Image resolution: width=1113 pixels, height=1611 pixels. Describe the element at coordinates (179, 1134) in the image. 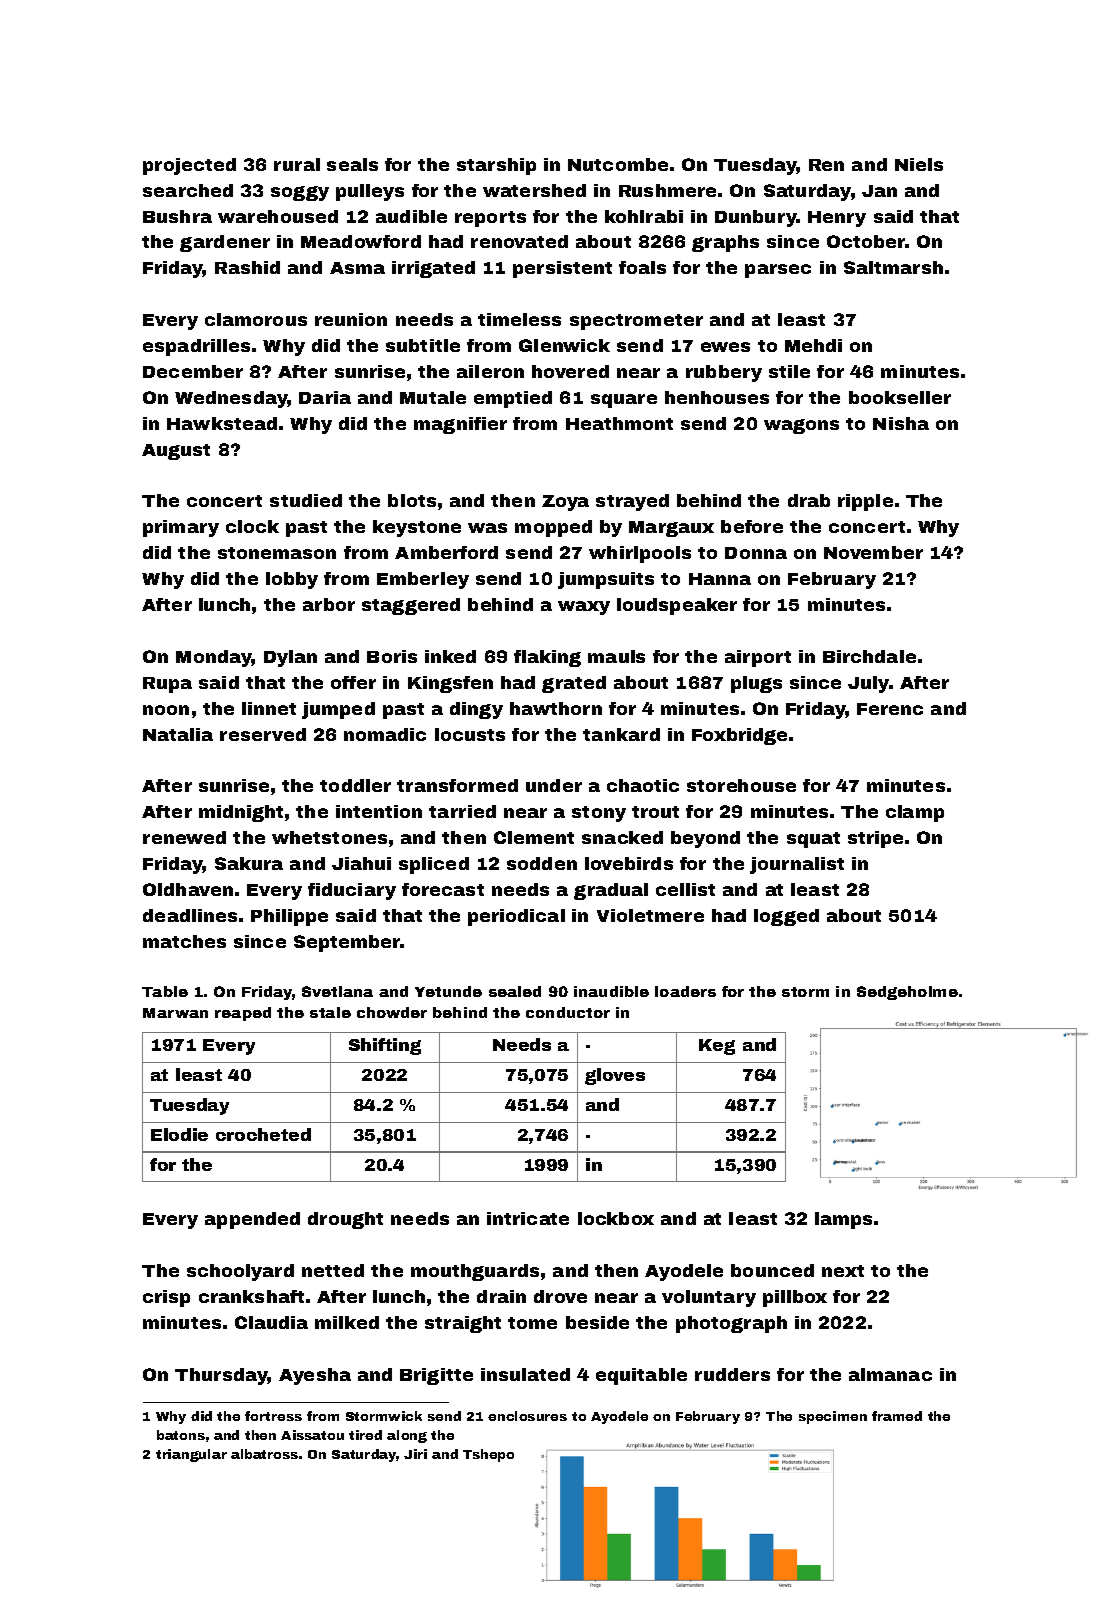

I see `Elodie` at that location.
